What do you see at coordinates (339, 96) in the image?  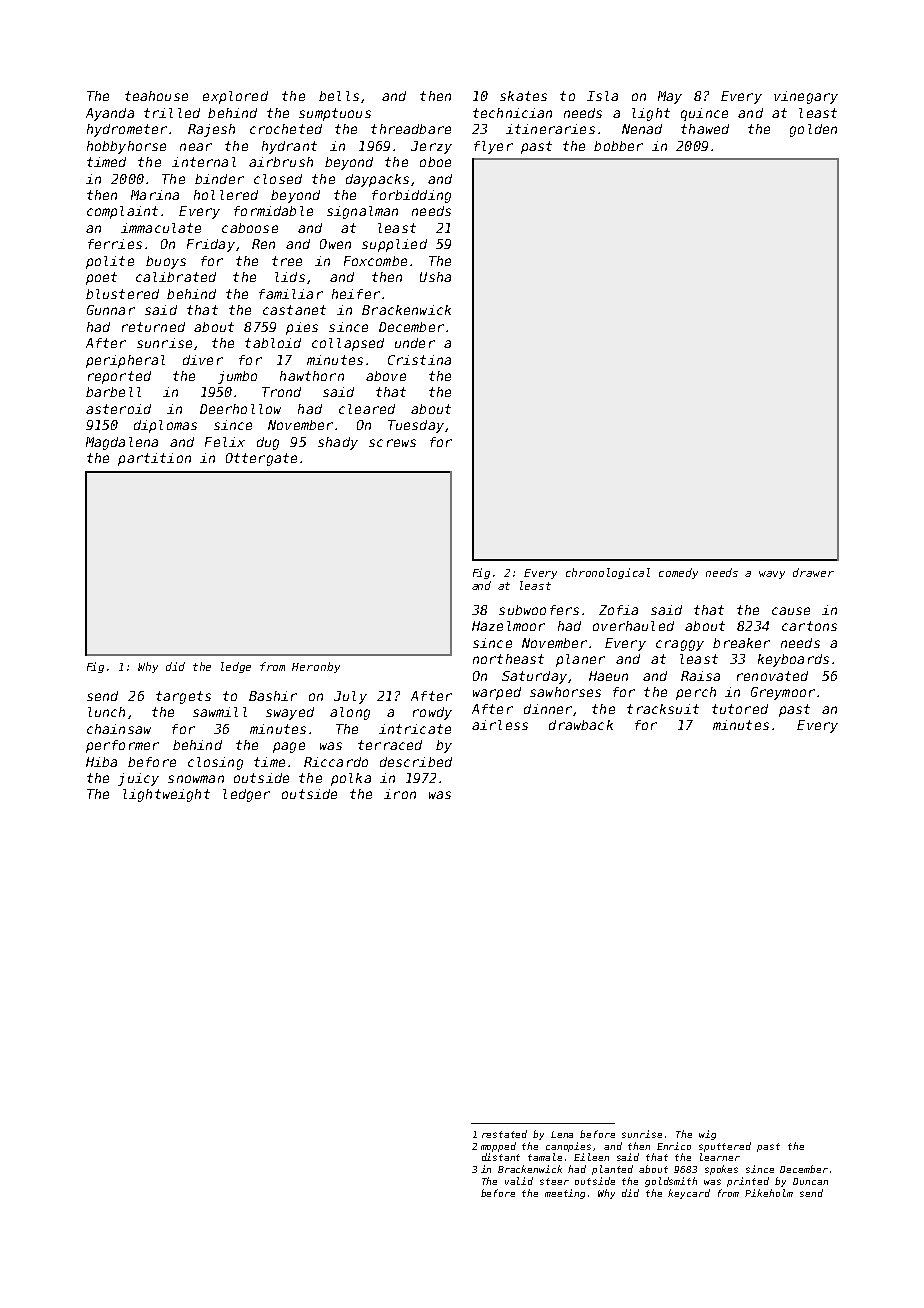 I see `bells` at bounding box center [339, 96].
